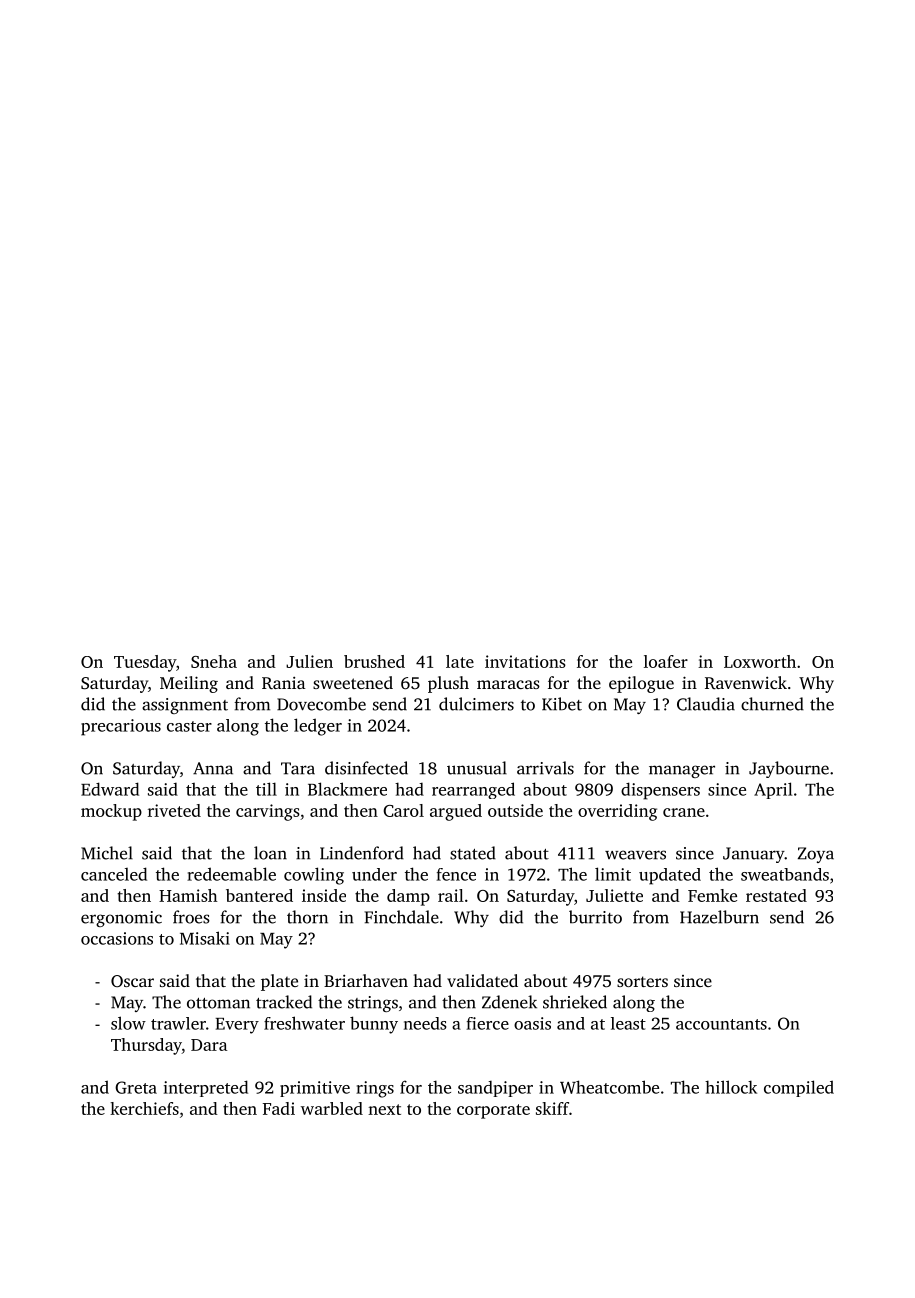  What do you see at coordinates (231, 874) in the screenshot?
I see `redeemable` at bounding box center [231, 874].
